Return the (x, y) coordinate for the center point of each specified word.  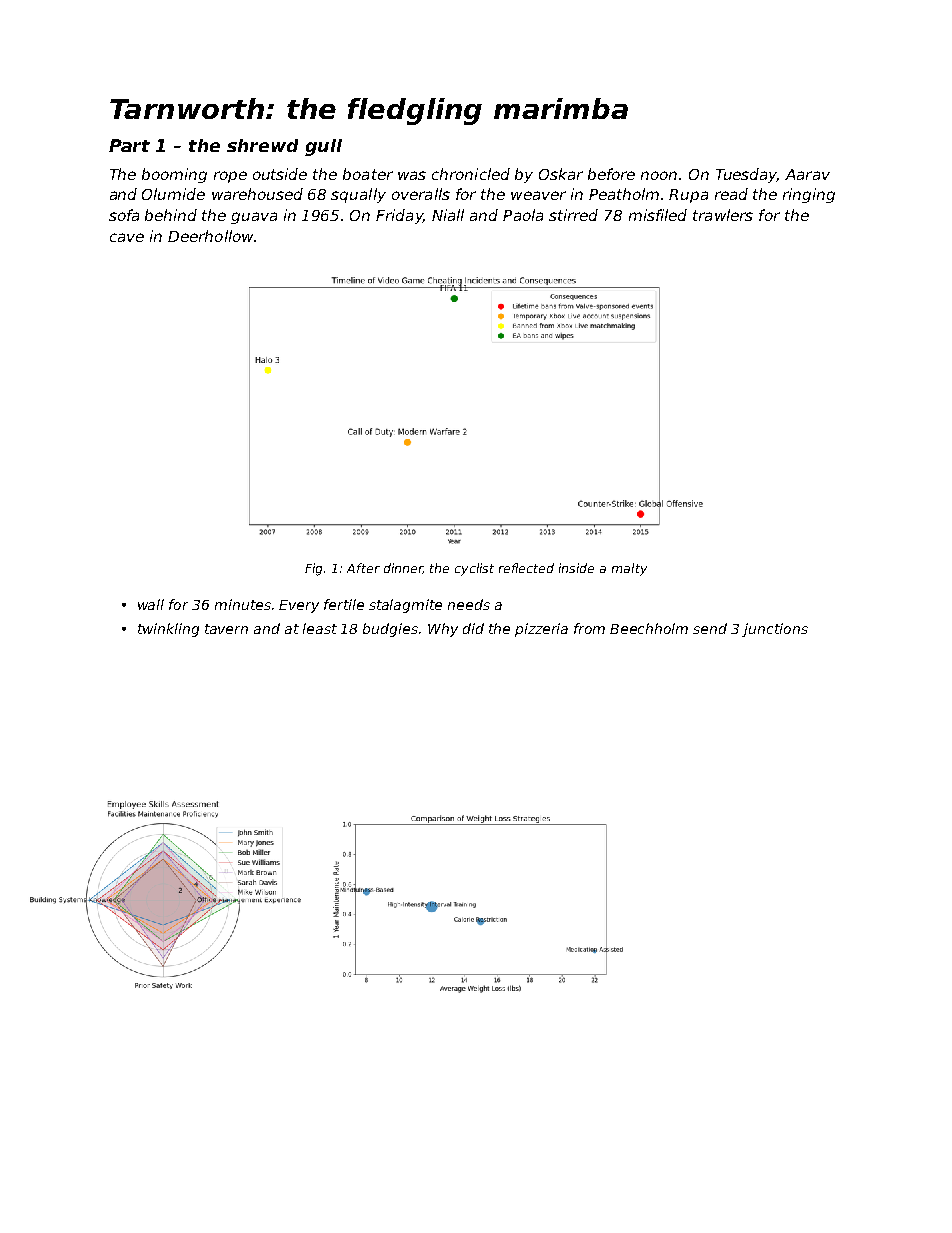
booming (174, 175)
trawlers (723, 215)
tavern (226, 629)
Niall (448, 215)
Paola (523, 215)
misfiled (658, 215)
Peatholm (624, 194)
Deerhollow (210, 236)
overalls (421, 194)
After (363, 568)
